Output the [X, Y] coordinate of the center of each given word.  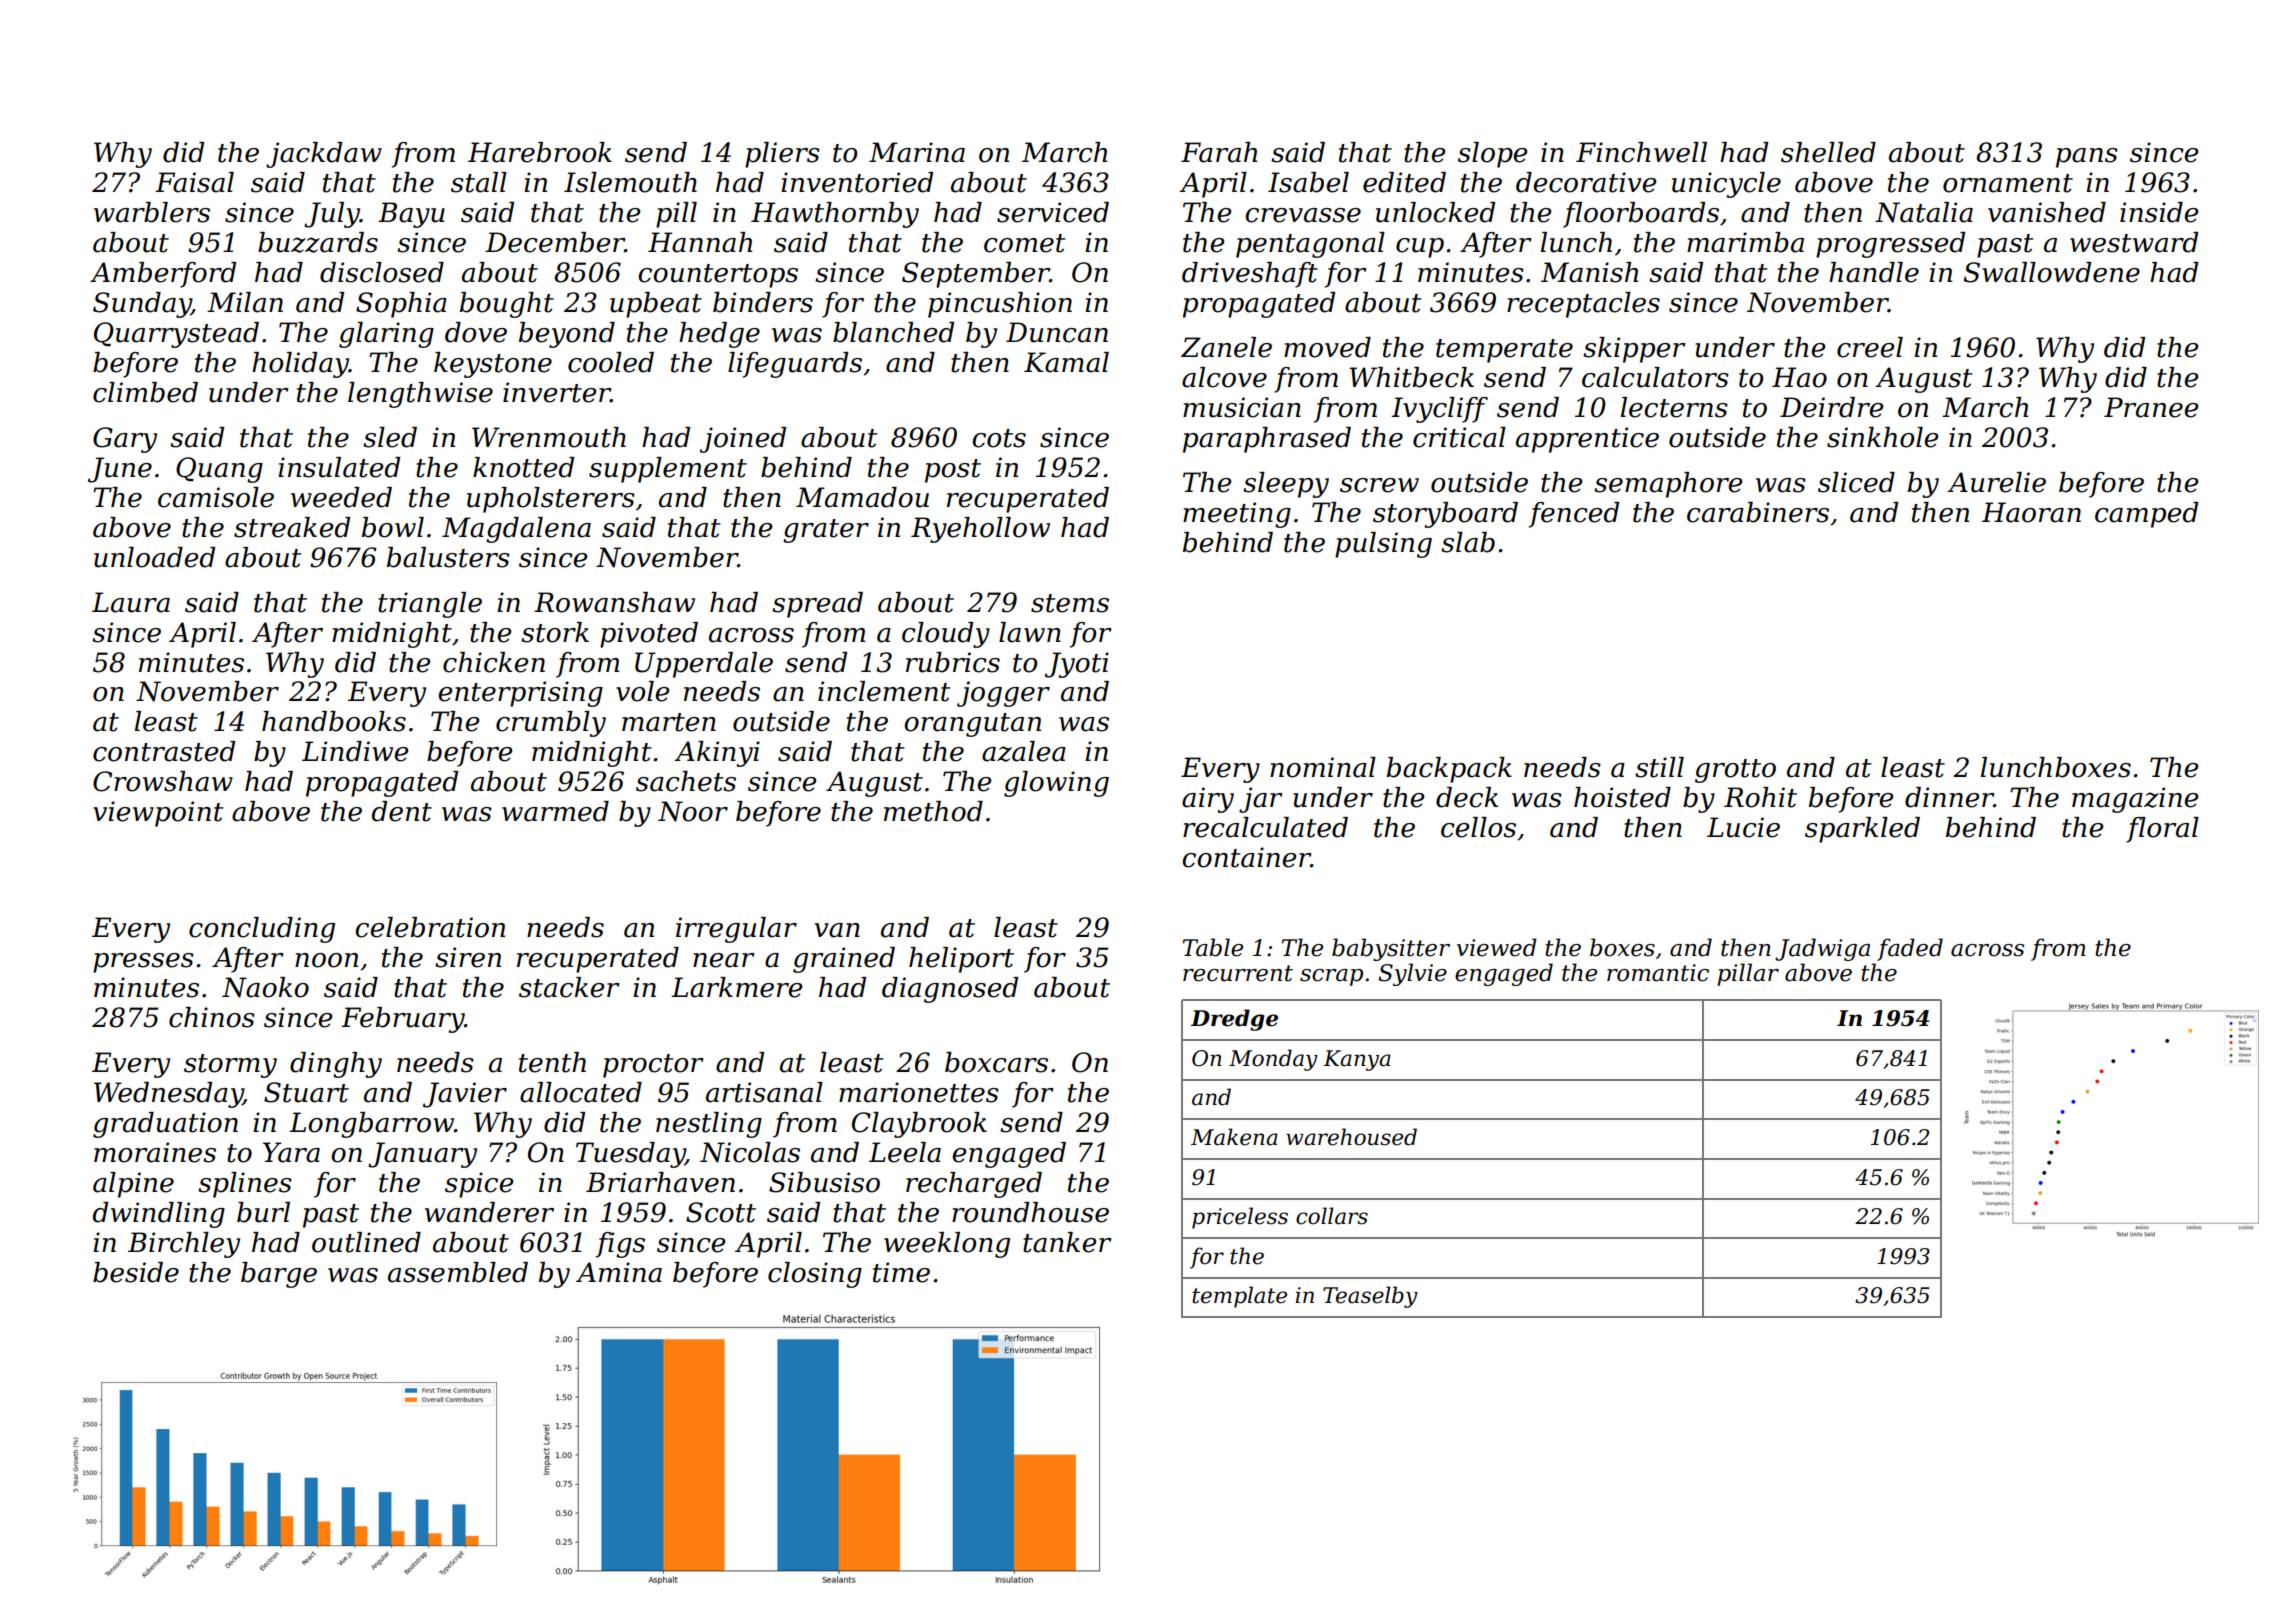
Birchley [184, 1245]
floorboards [1641, 215]
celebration [430, 927]
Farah [1219, 152]
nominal [1323, 767]
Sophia [401, 305]
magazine [2135, 800]
